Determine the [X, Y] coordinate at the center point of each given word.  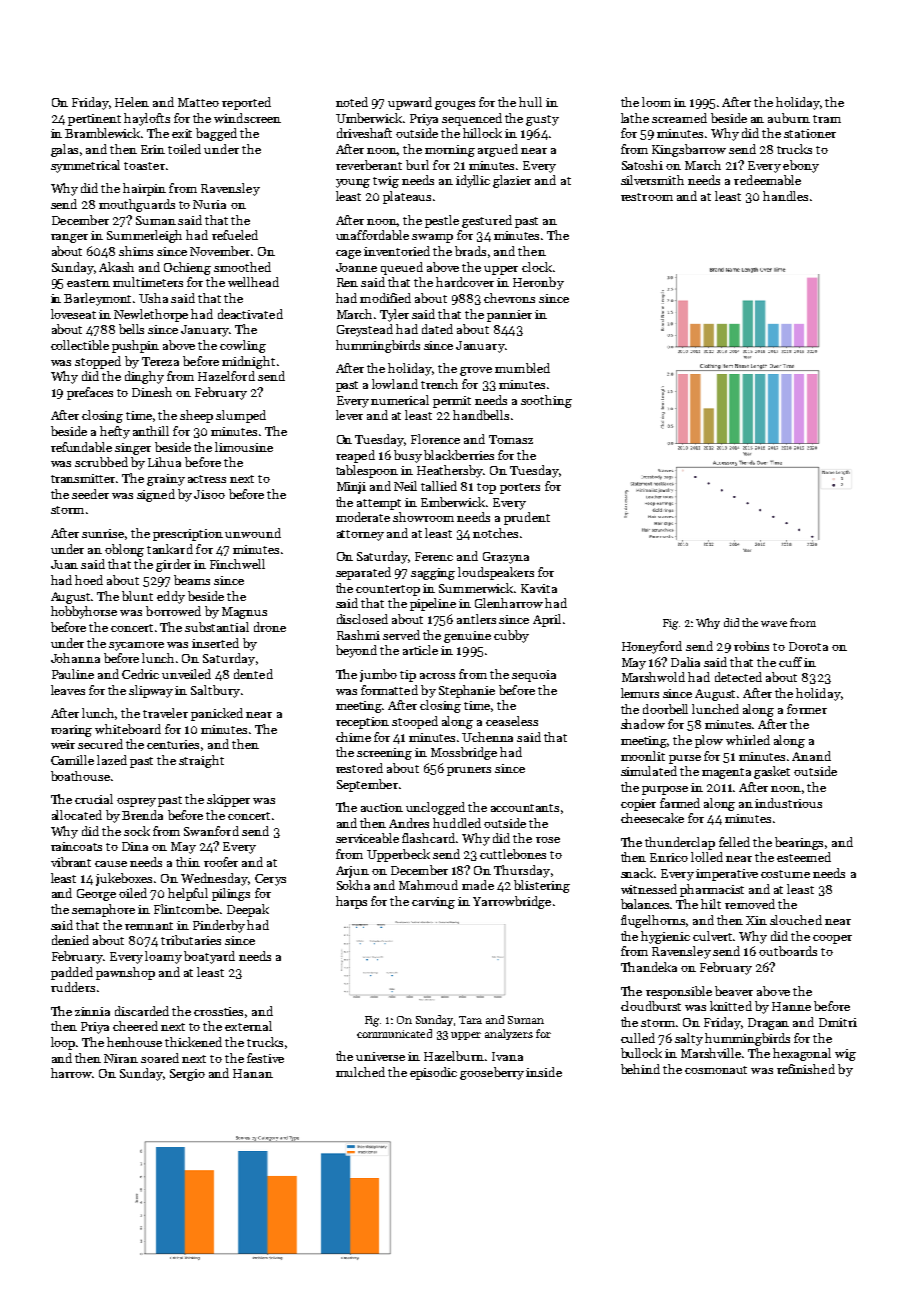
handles [785, 196]
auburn [789, 118]
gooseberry [492, 1073]
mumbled [522, 368]
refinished [806, 1069]
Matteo [198, 102]
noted [352, 102]
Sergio [187, 1075]
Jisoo [209, 494]
